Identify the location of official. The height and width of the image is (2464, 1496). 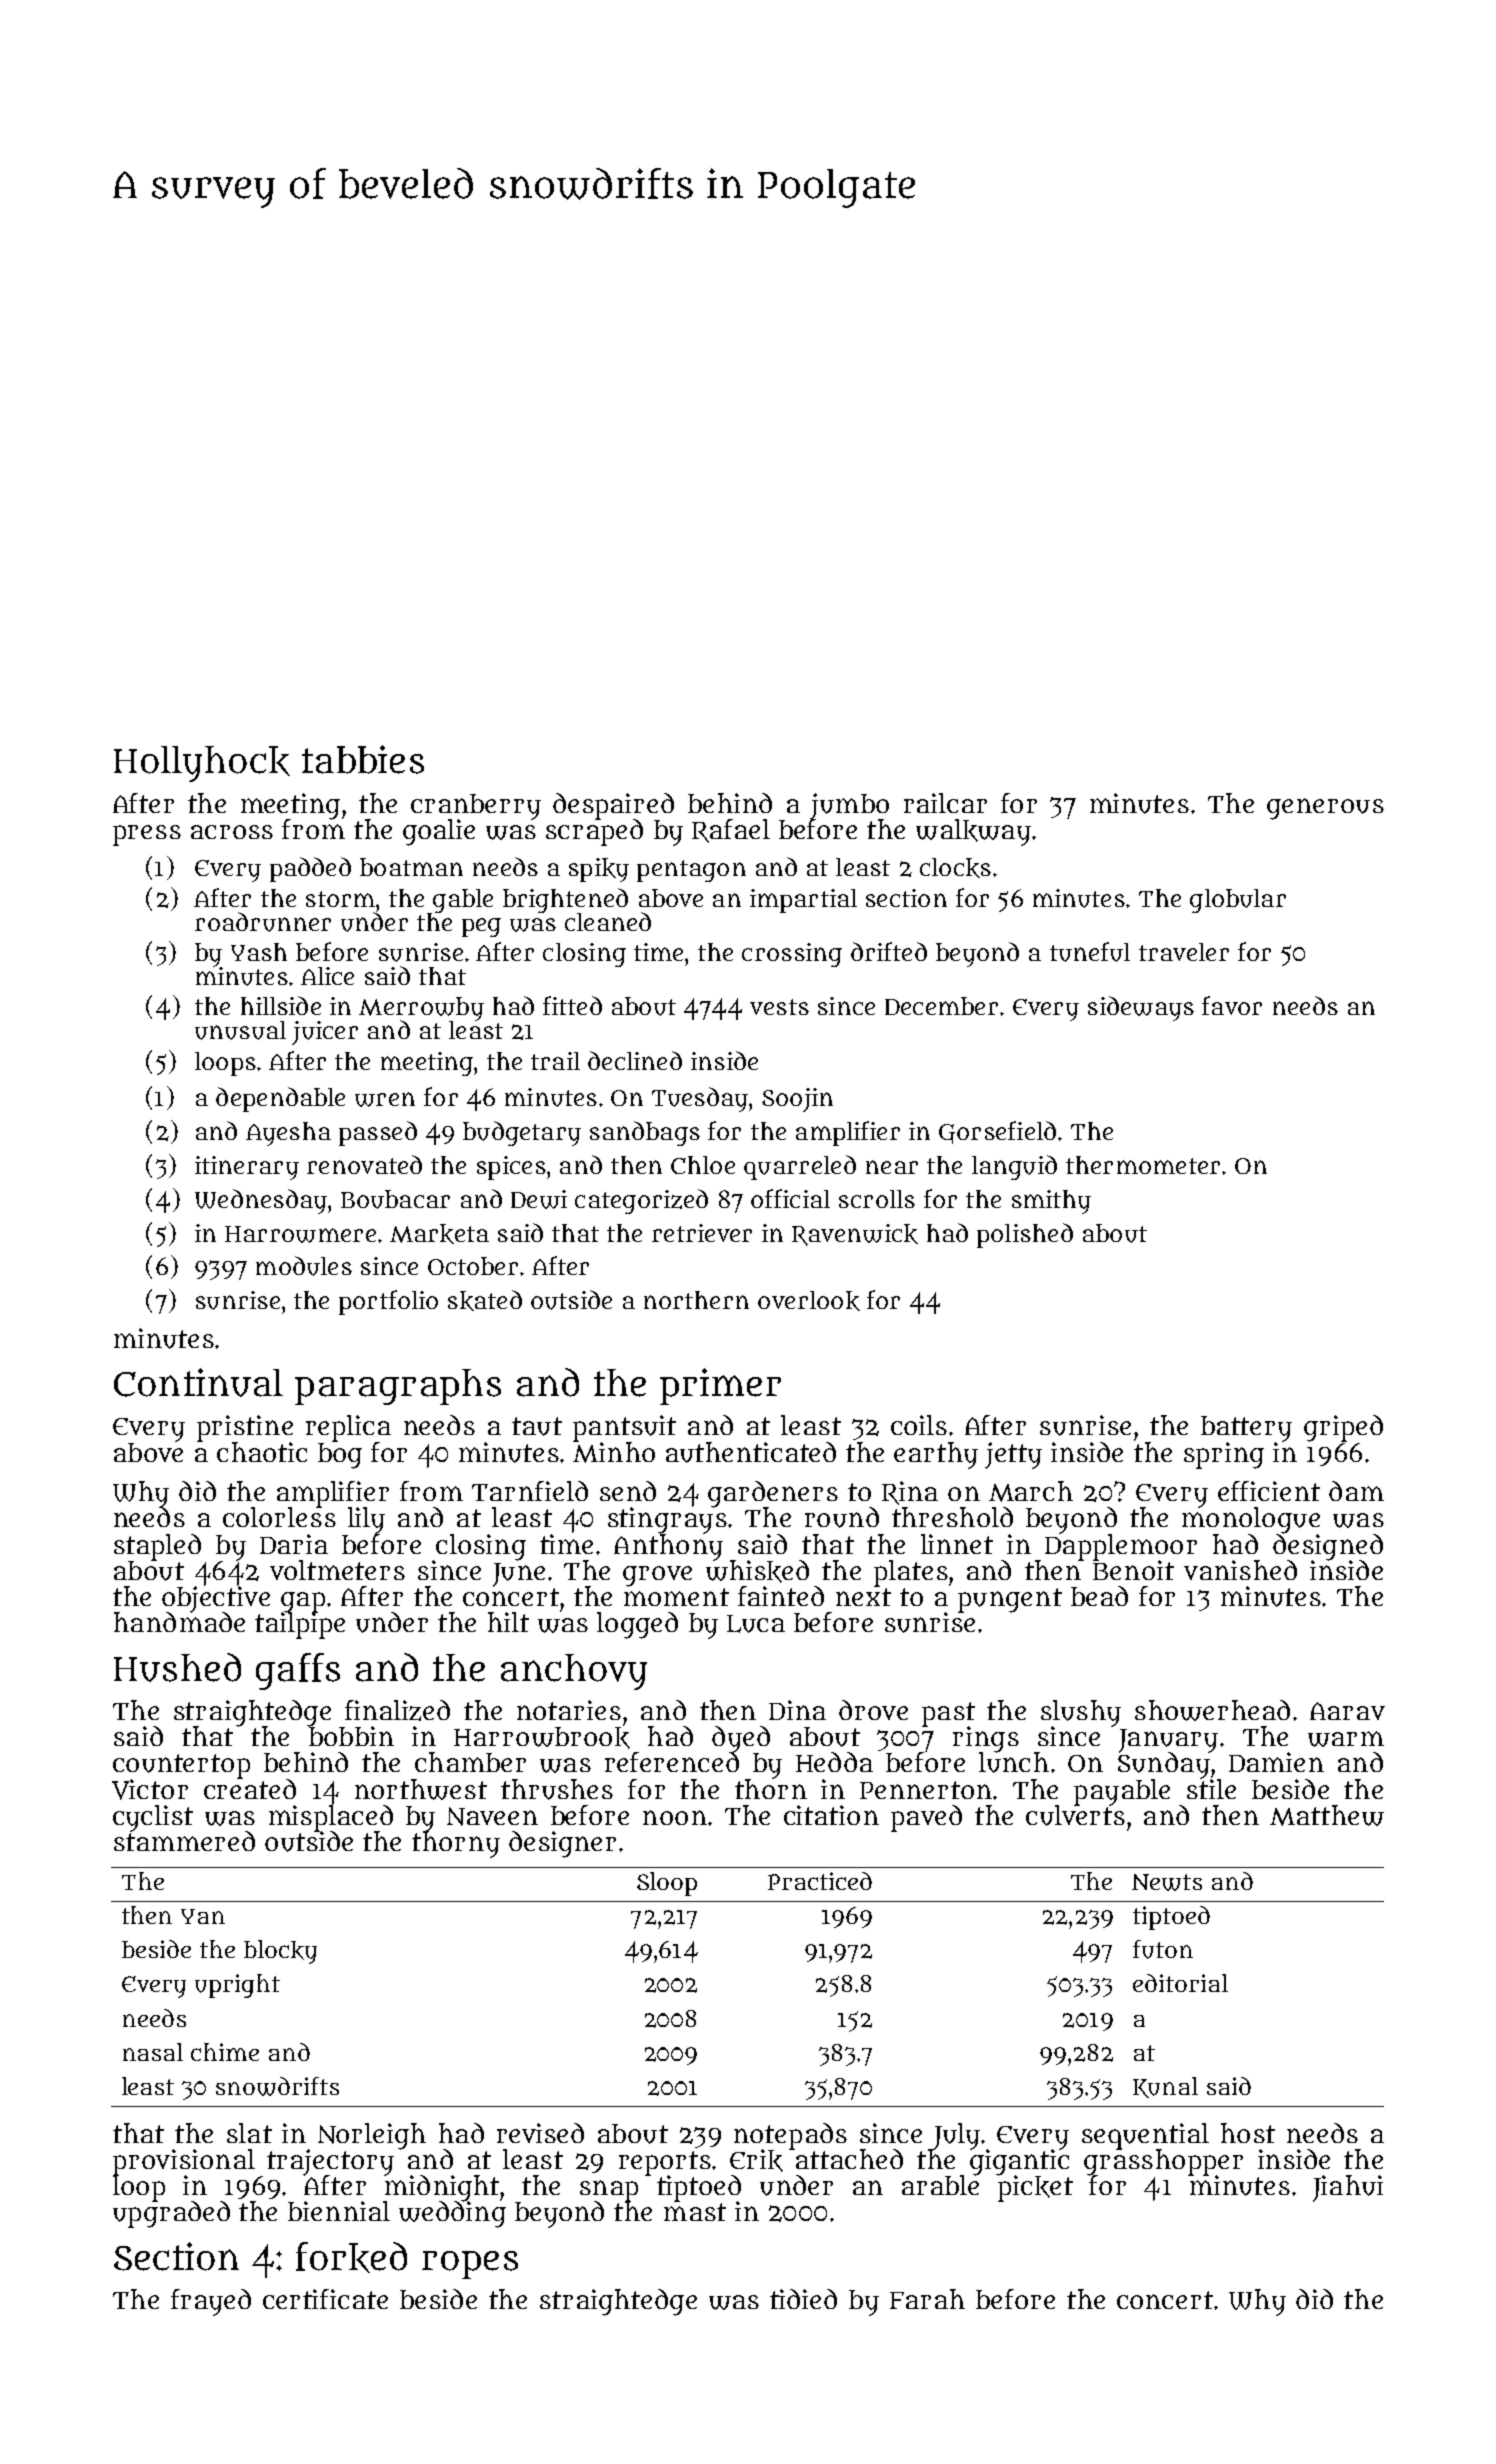
(790, 1198).
